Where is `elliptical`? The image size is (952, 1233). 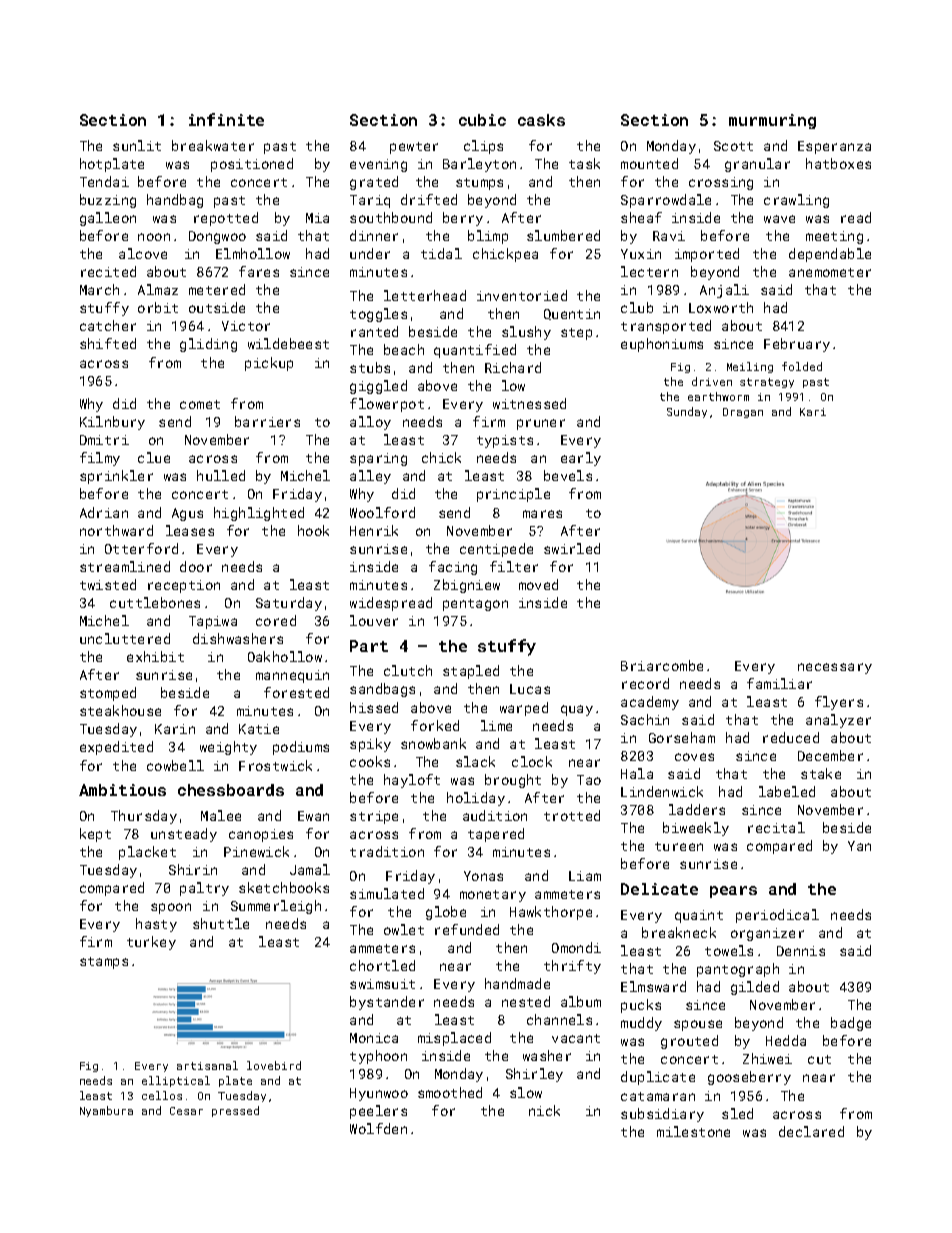 elliptical is located at coordinates (176, 1081).
